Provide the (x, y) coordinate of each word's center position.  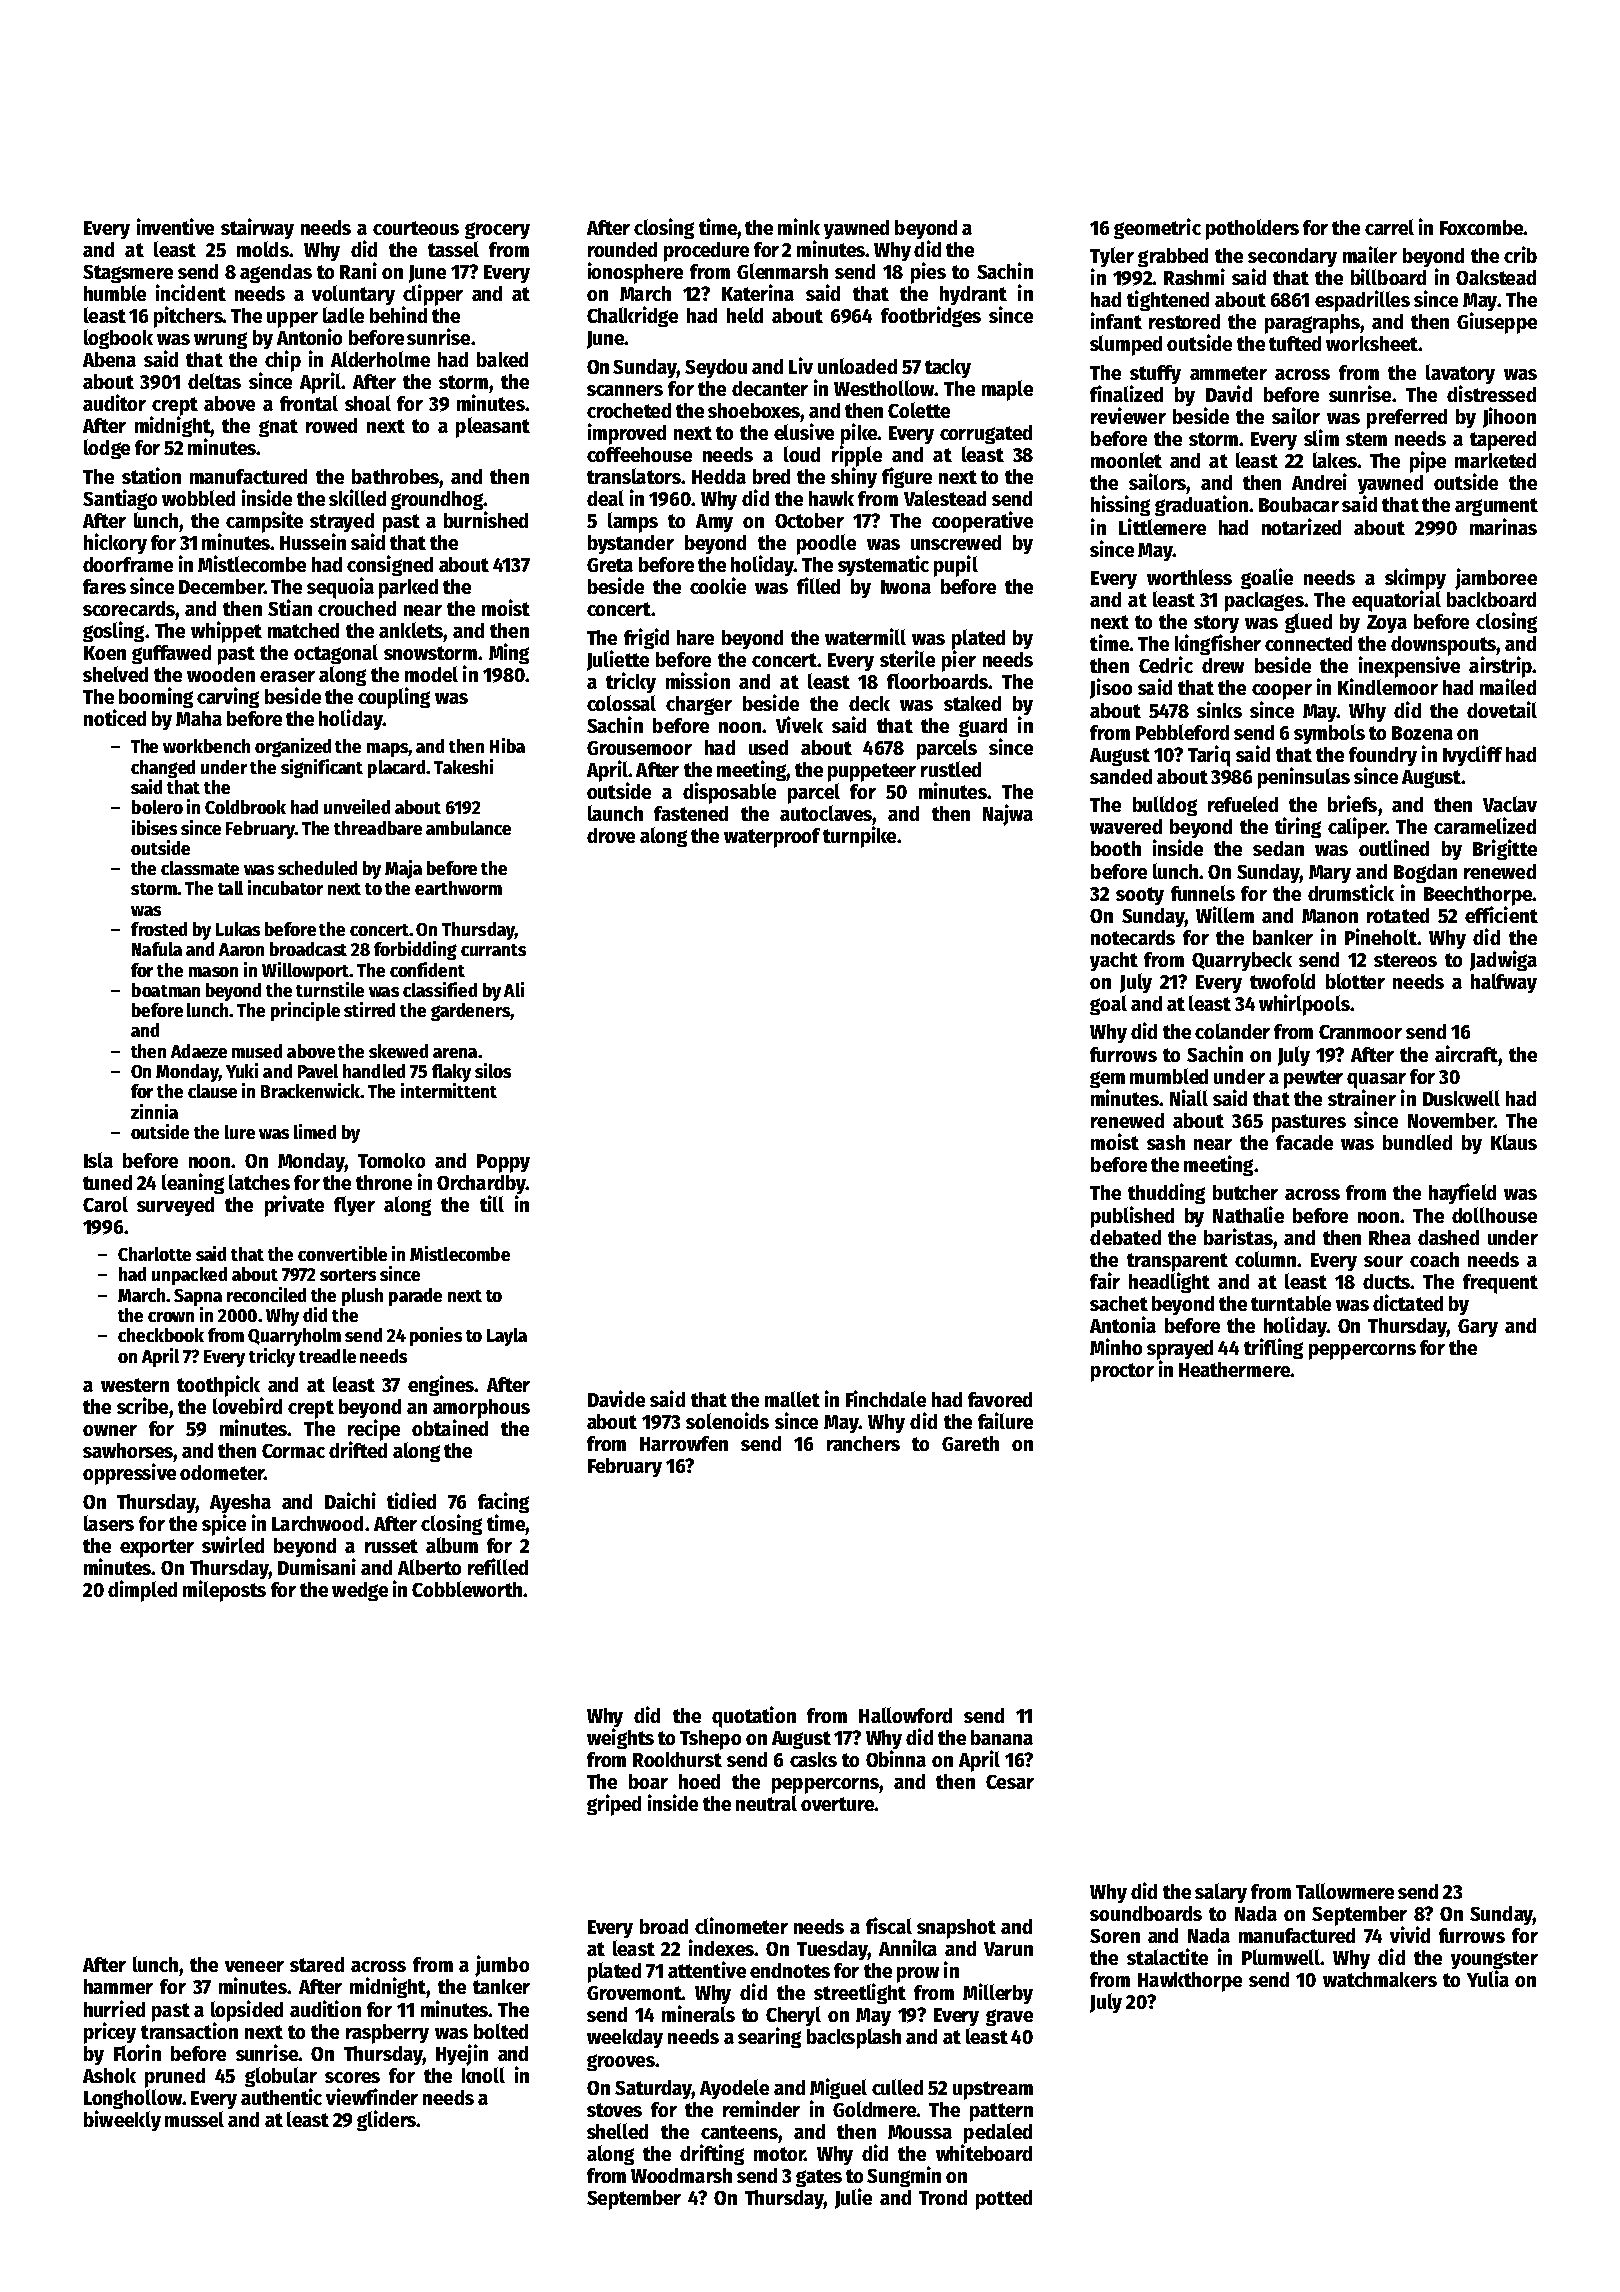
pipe (1428, 462)
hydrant (973, 295)
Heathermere (1234, 1369)
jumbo (502, 1966)
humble (115, 293)
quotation (754, 1717)
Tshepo (710, 1740)
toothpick (218, 1386)
